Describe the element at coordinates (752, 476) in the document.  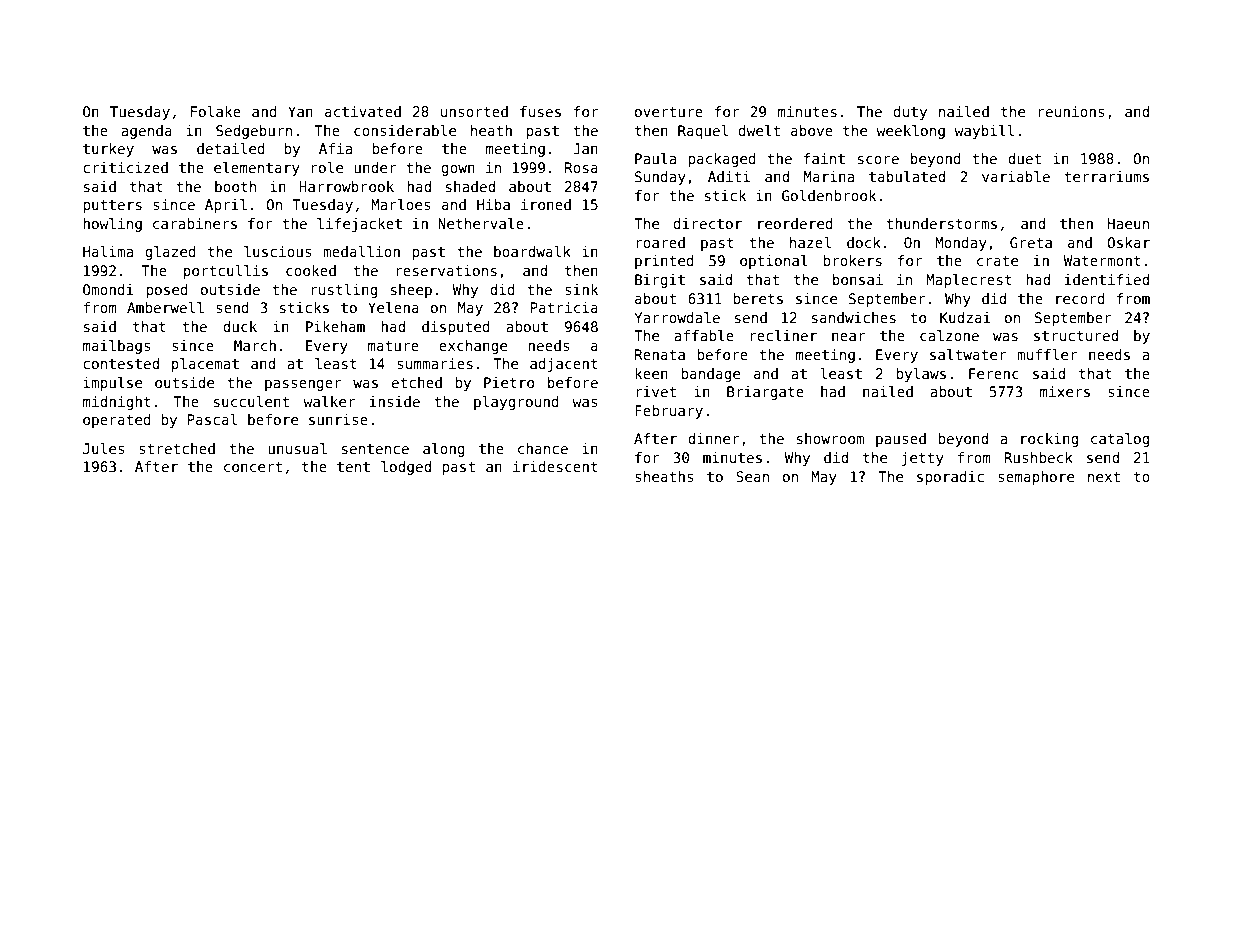
I see `Sean` at that location.
